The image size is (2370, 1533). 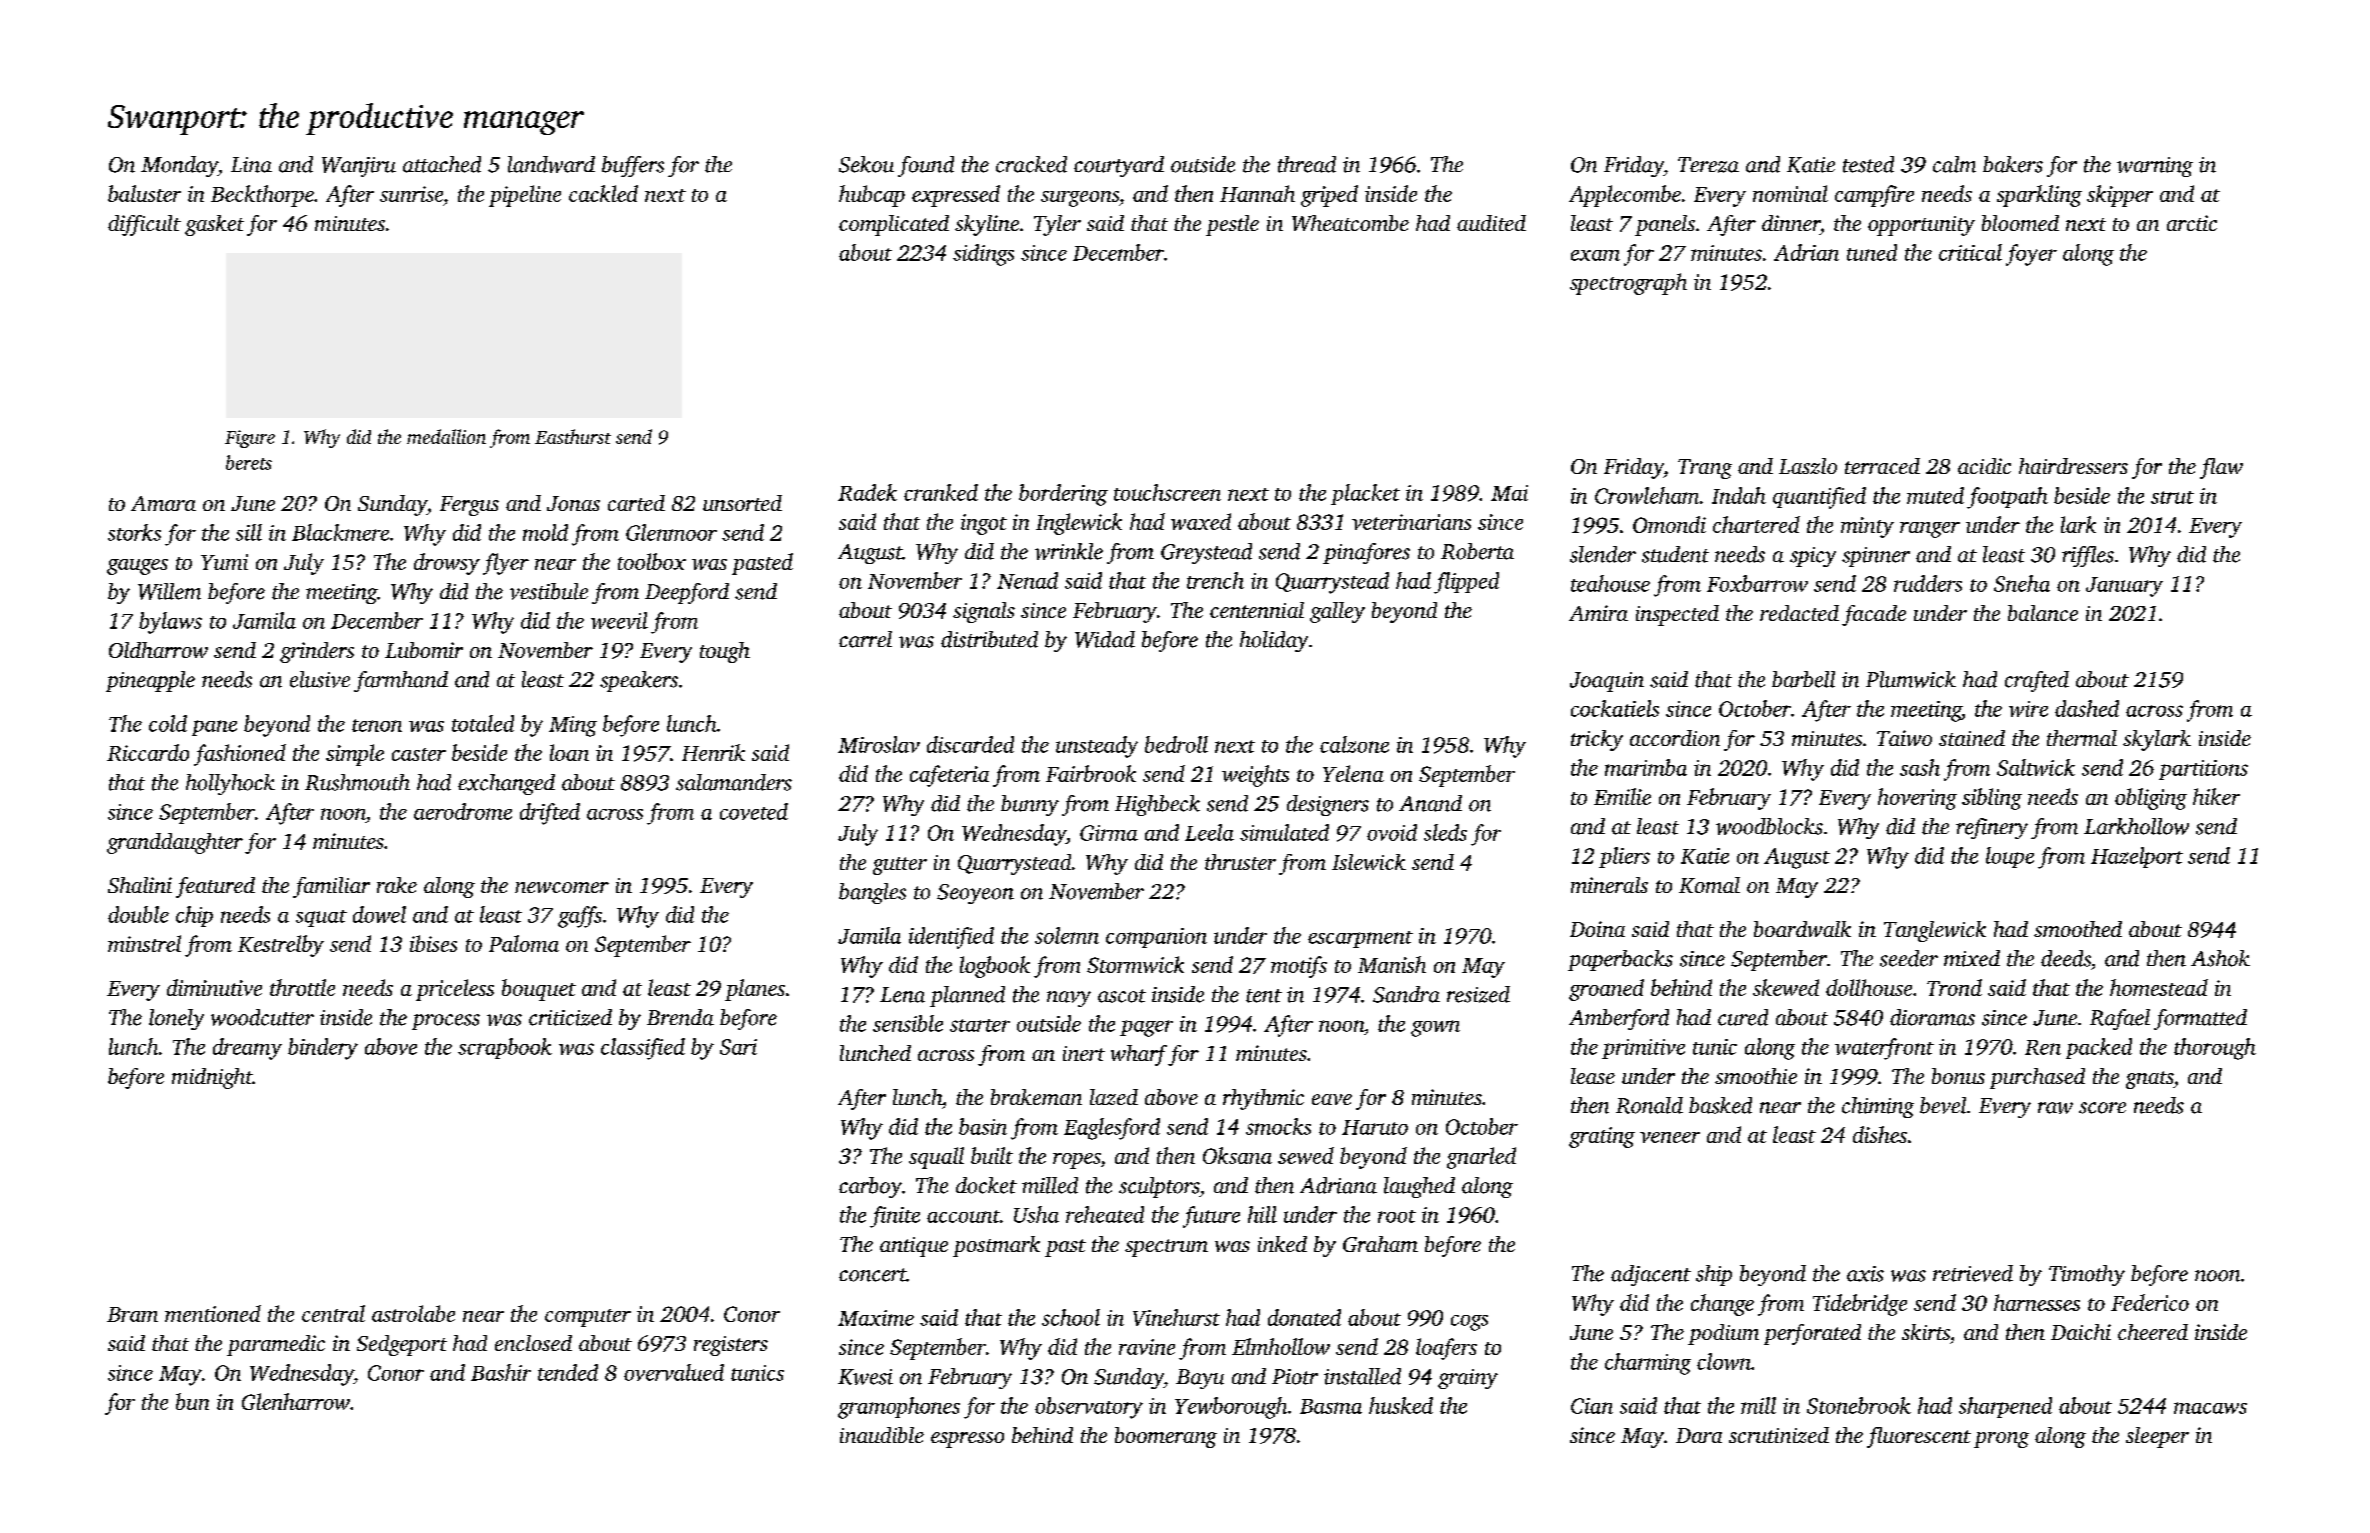 I want to click on Tyler, so click(x=1057, y=225).
